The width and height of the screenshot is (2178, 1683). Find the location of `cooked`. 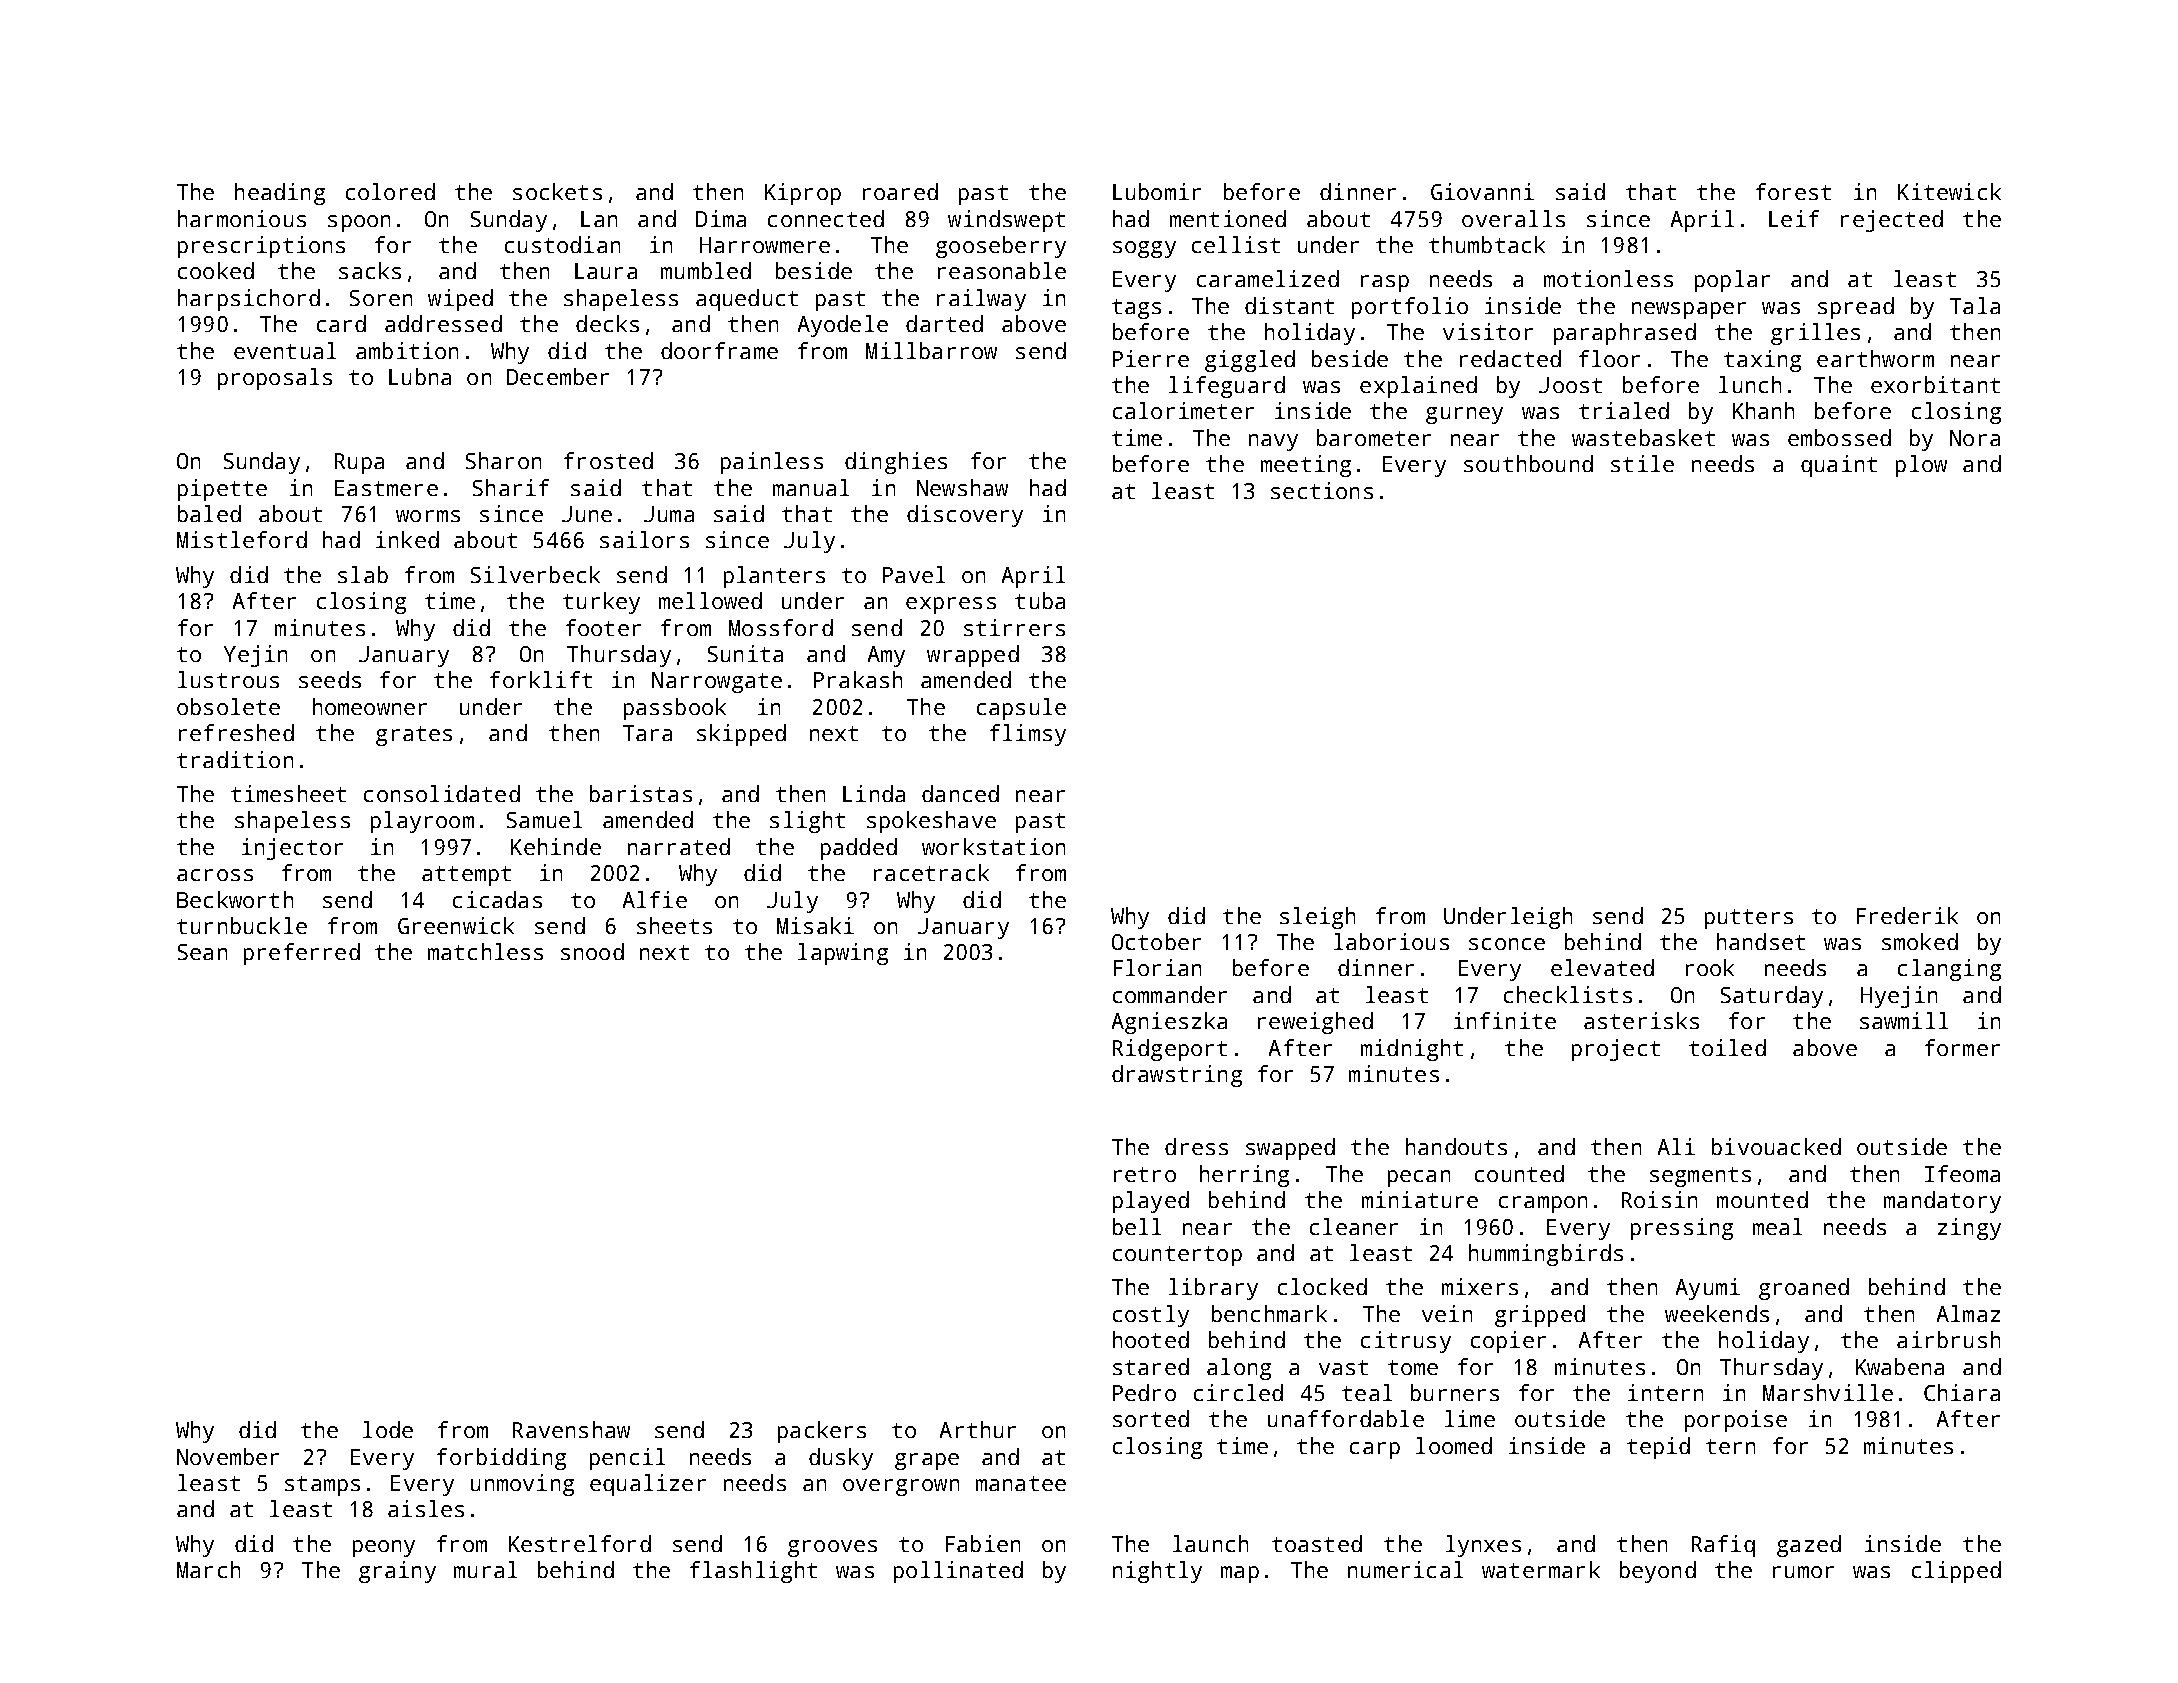

cooked is located at coordinates (216, 270).
